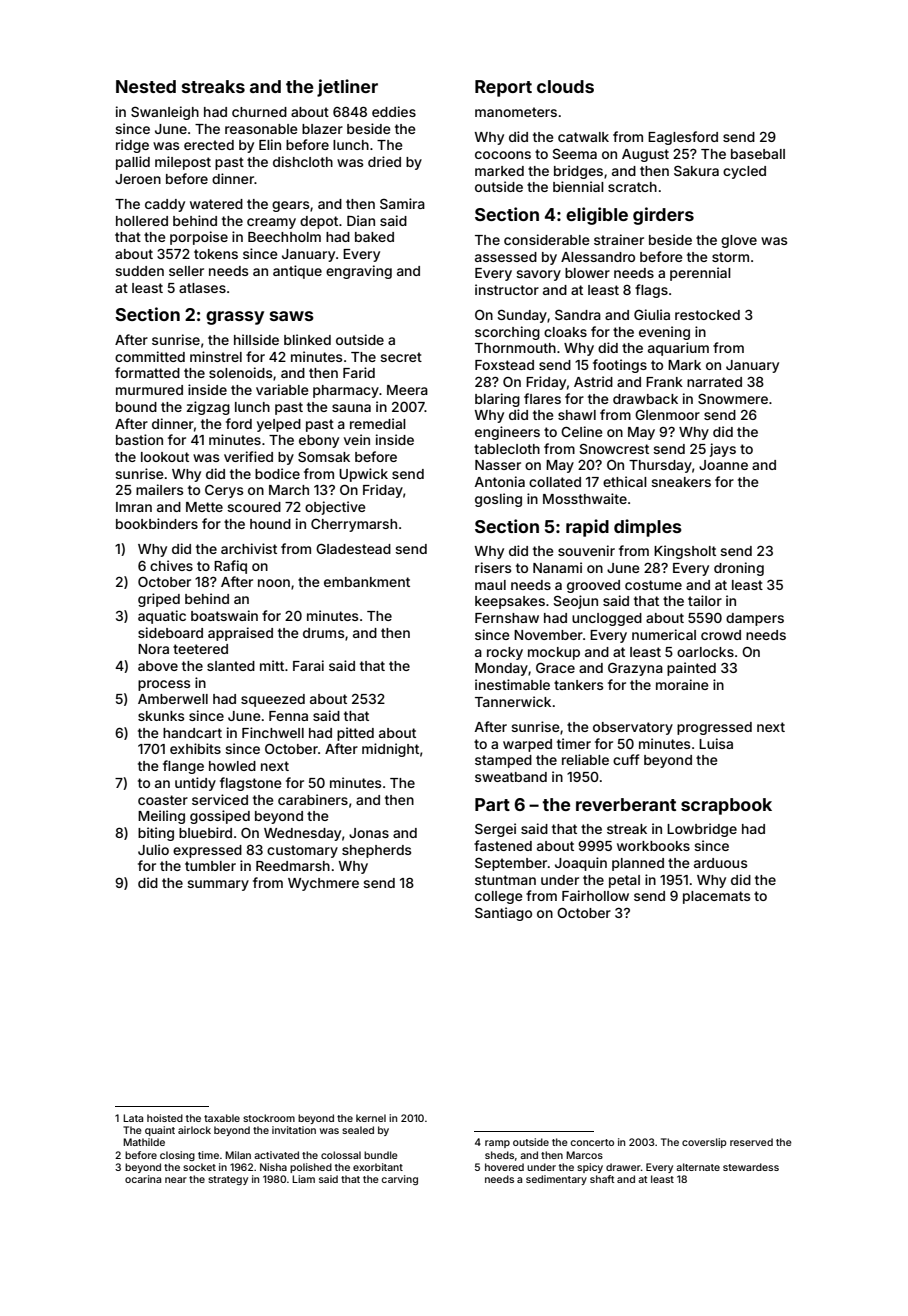 Image resolution: width=908 pixels, height=1316 pixels. I want to click on cycled, so click(744, 172).
